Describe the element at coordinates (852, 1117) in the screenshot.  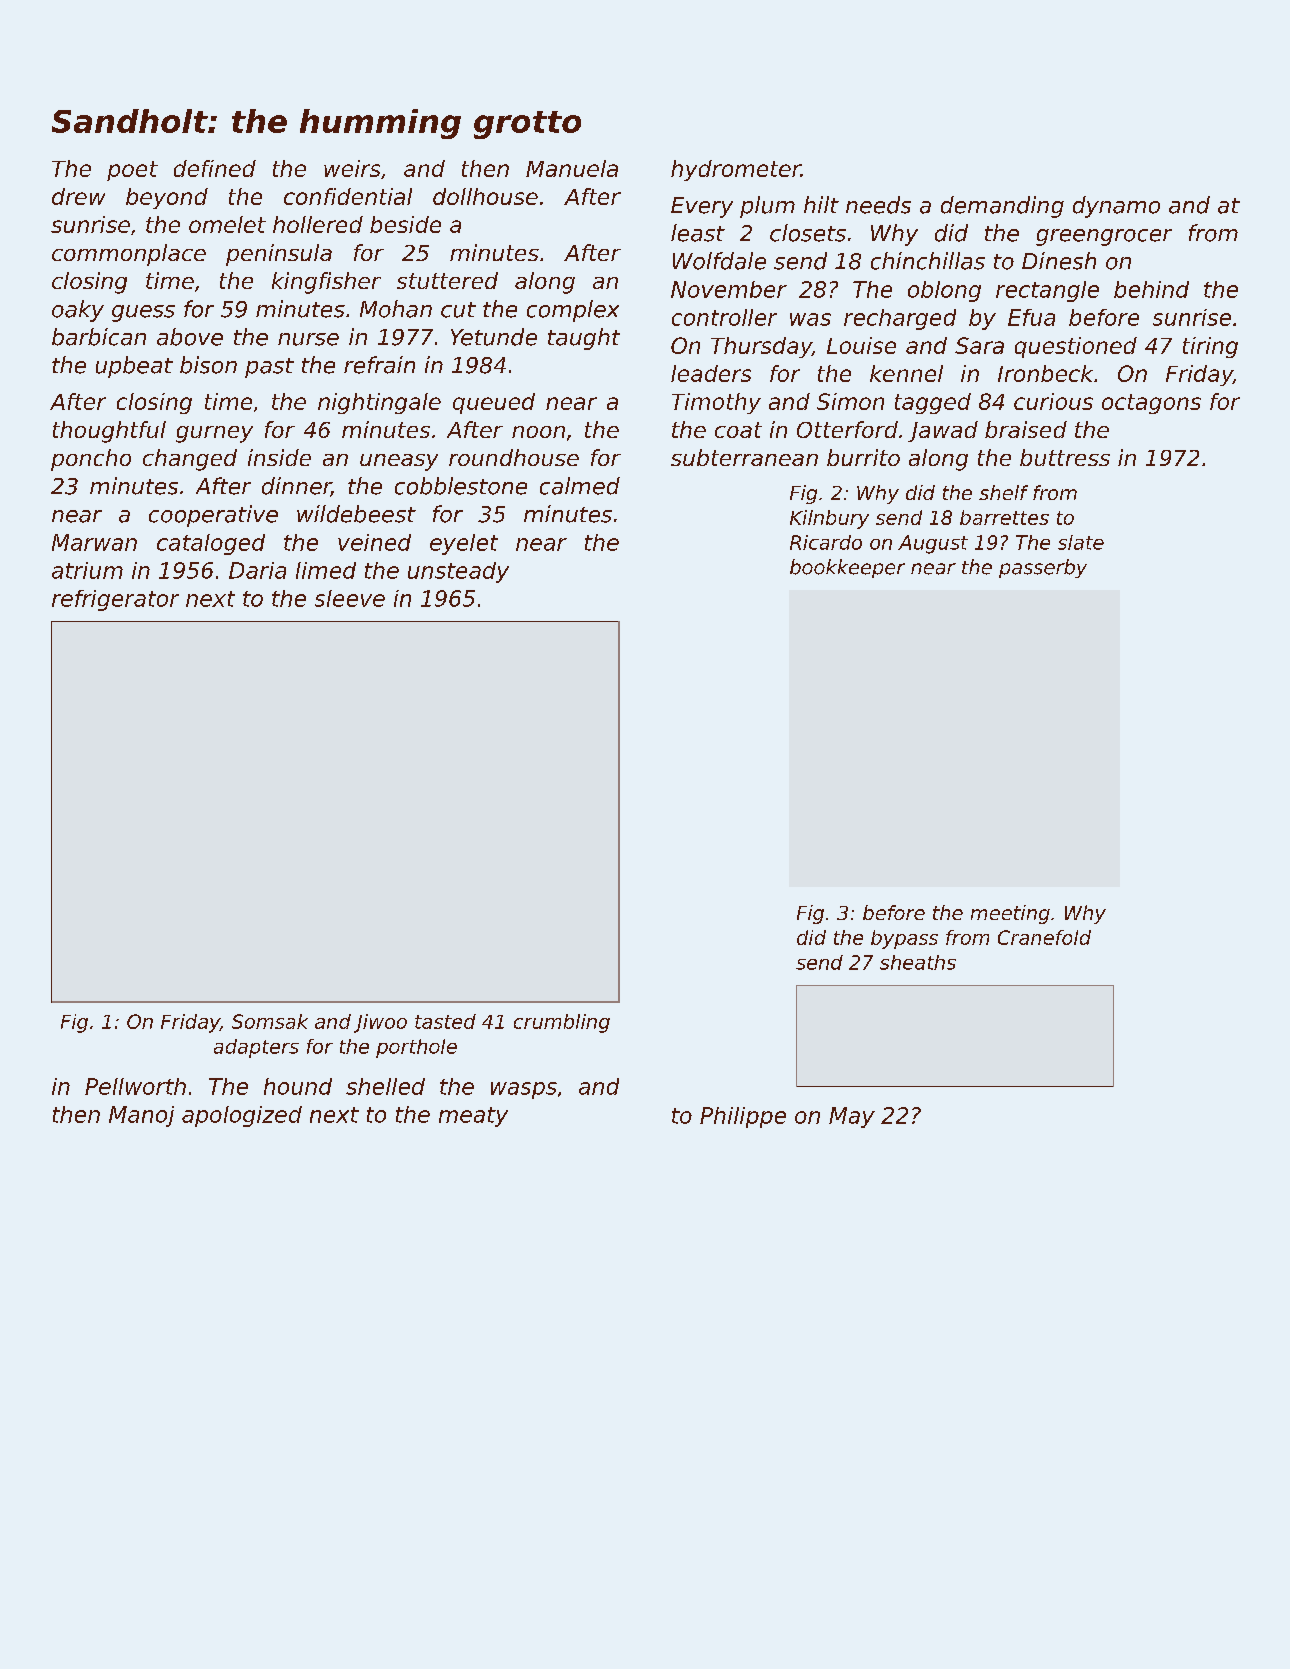
I see `May` at that location.
